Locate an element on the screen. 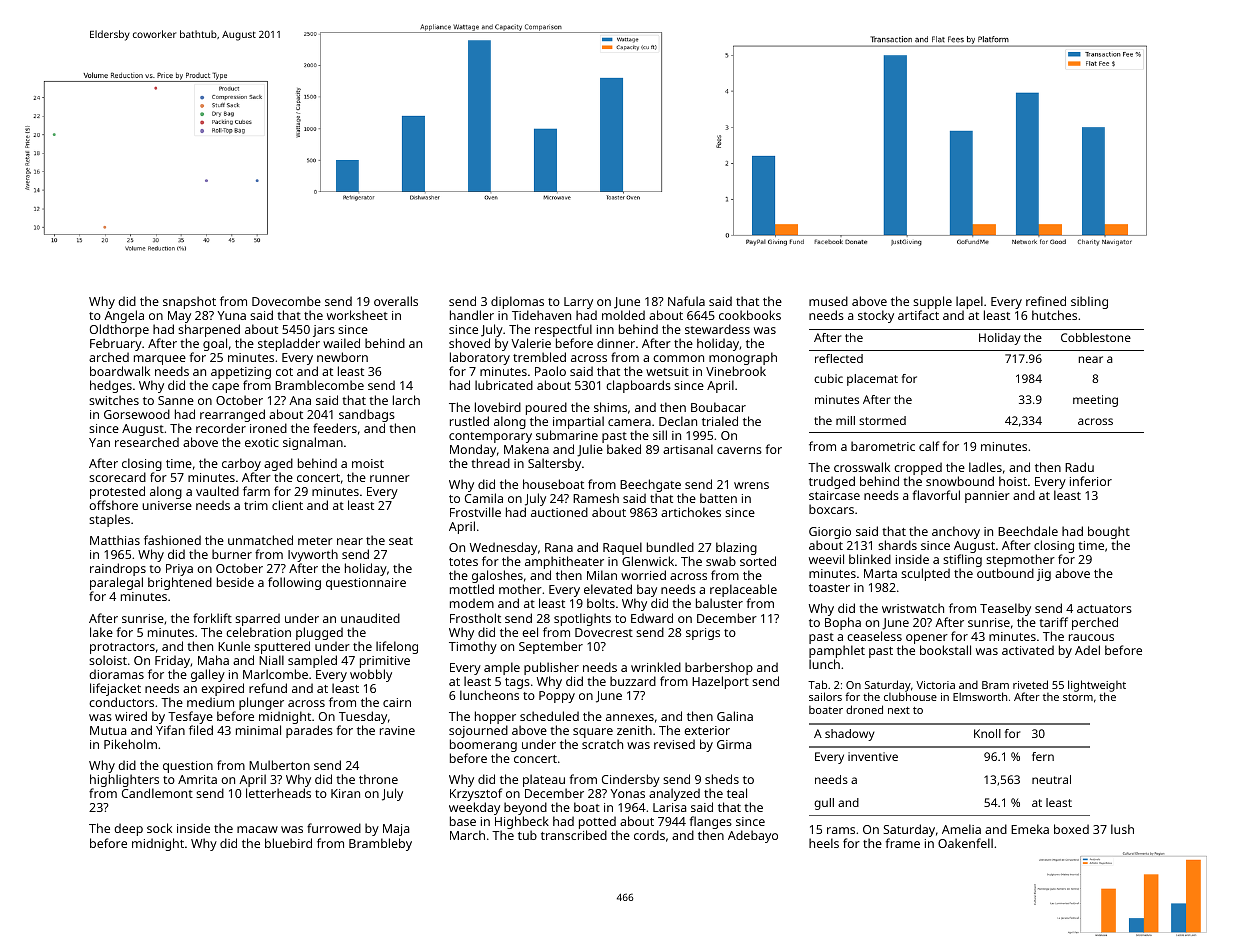 Image resolution: width=1233 pixels, height=952 pixels. plateau is located at coordinates (545, 781).
